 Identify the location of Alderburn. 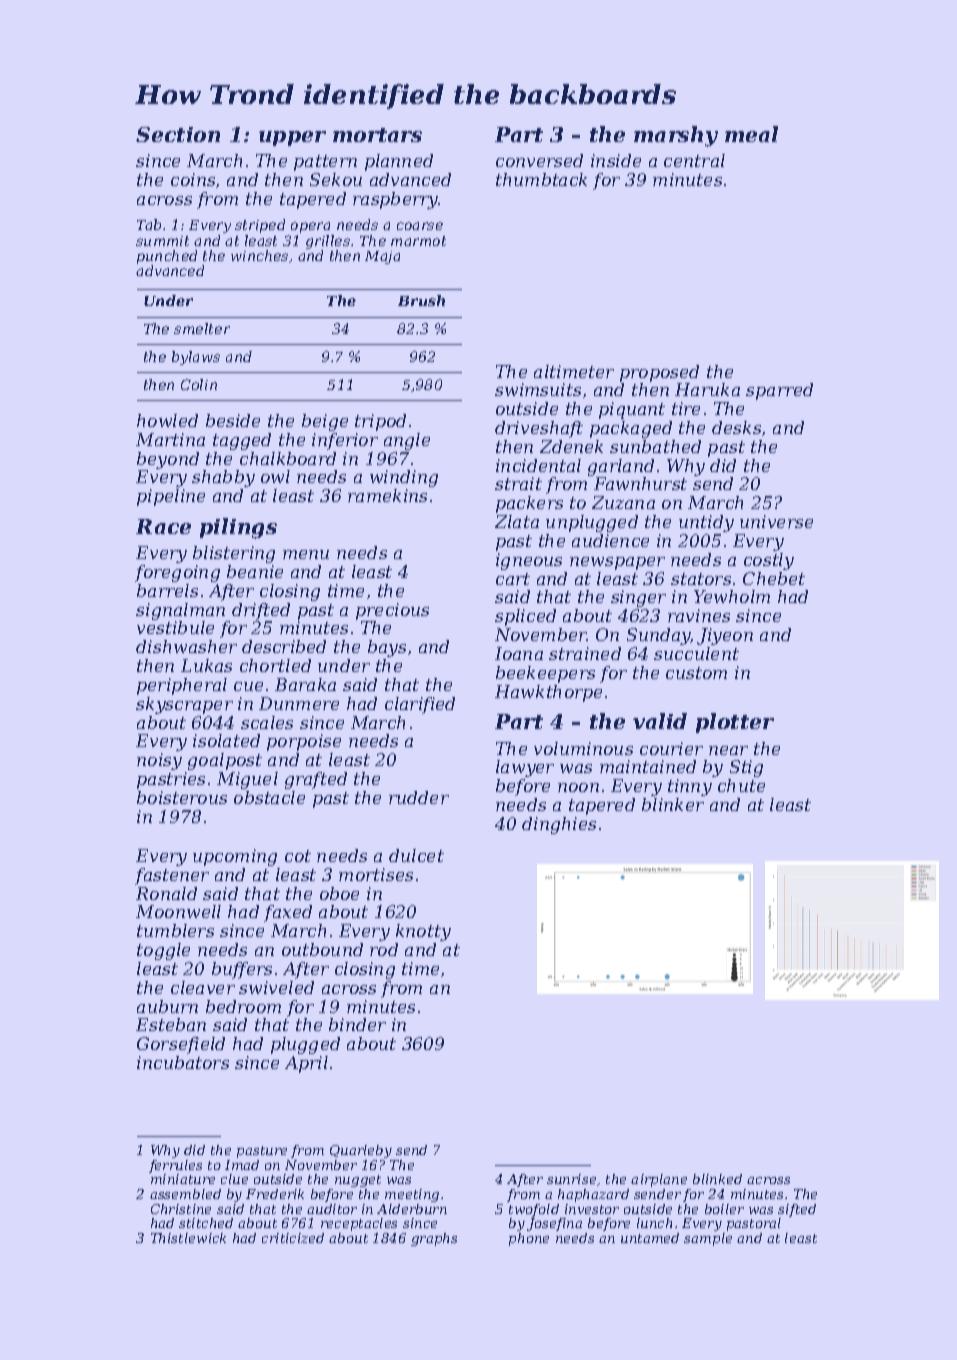
(412, 1209).
